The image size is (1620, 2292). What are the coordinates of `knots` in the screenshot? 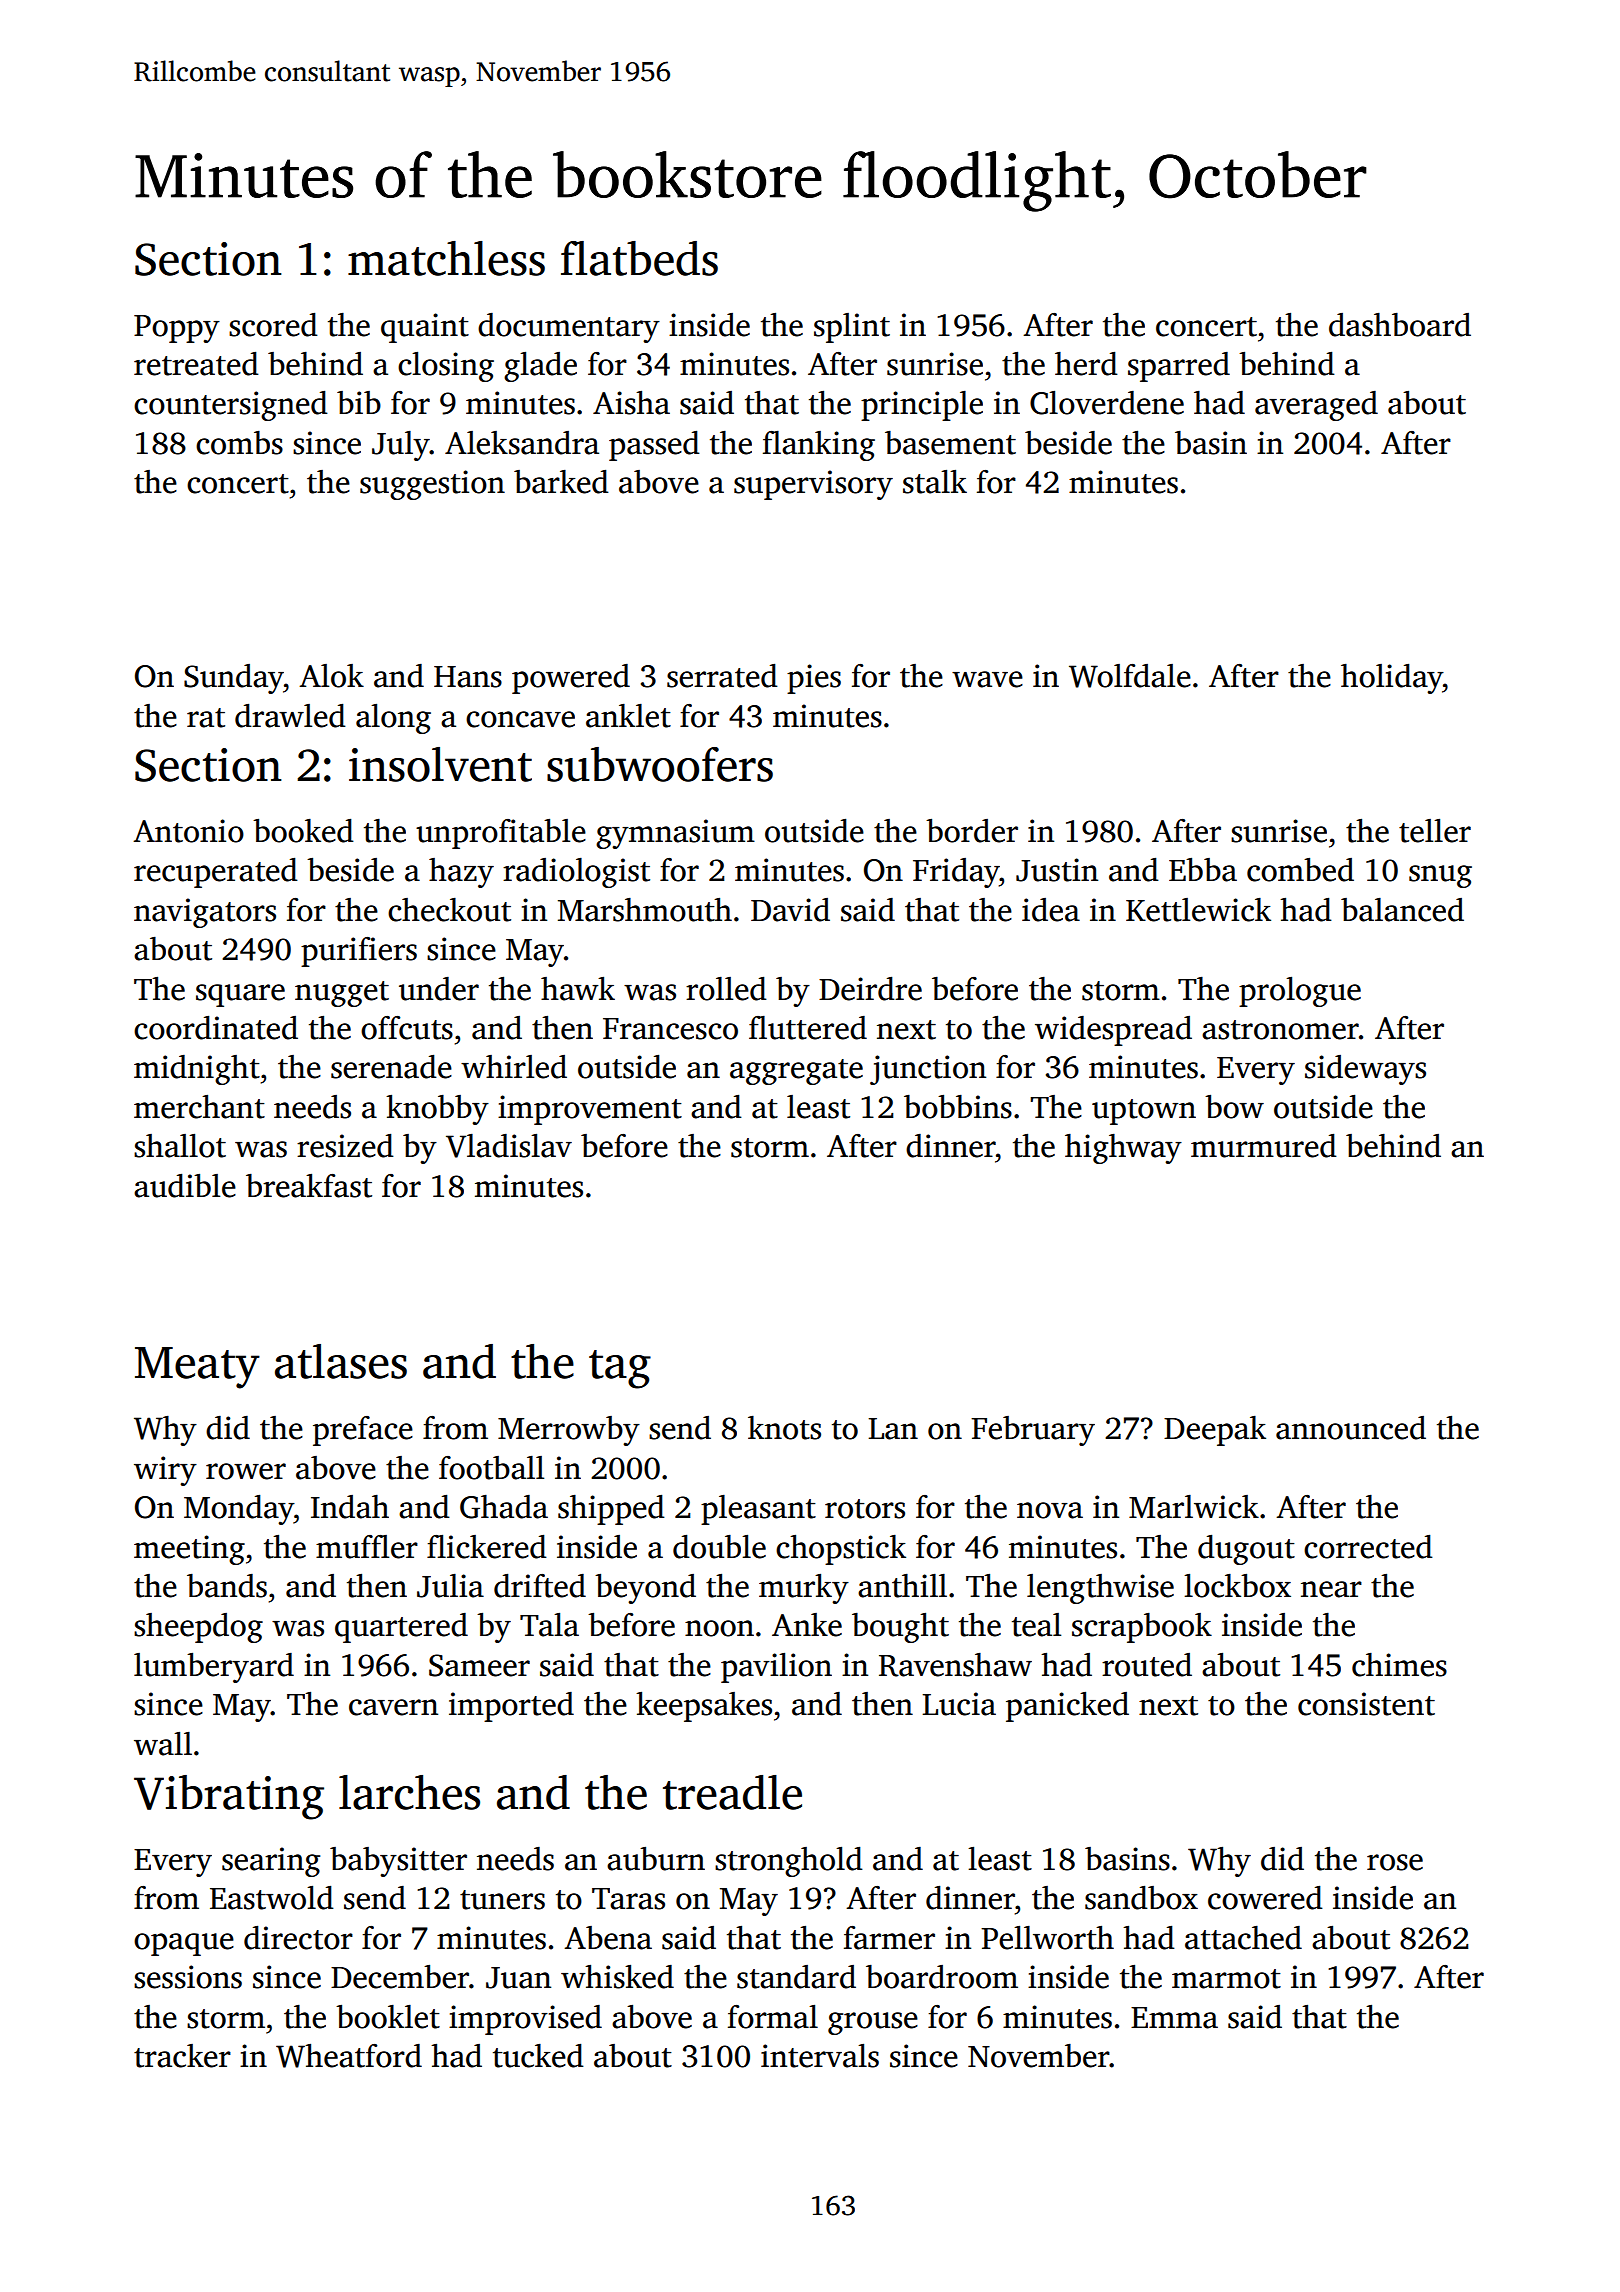 It's located at (784, 1428).
